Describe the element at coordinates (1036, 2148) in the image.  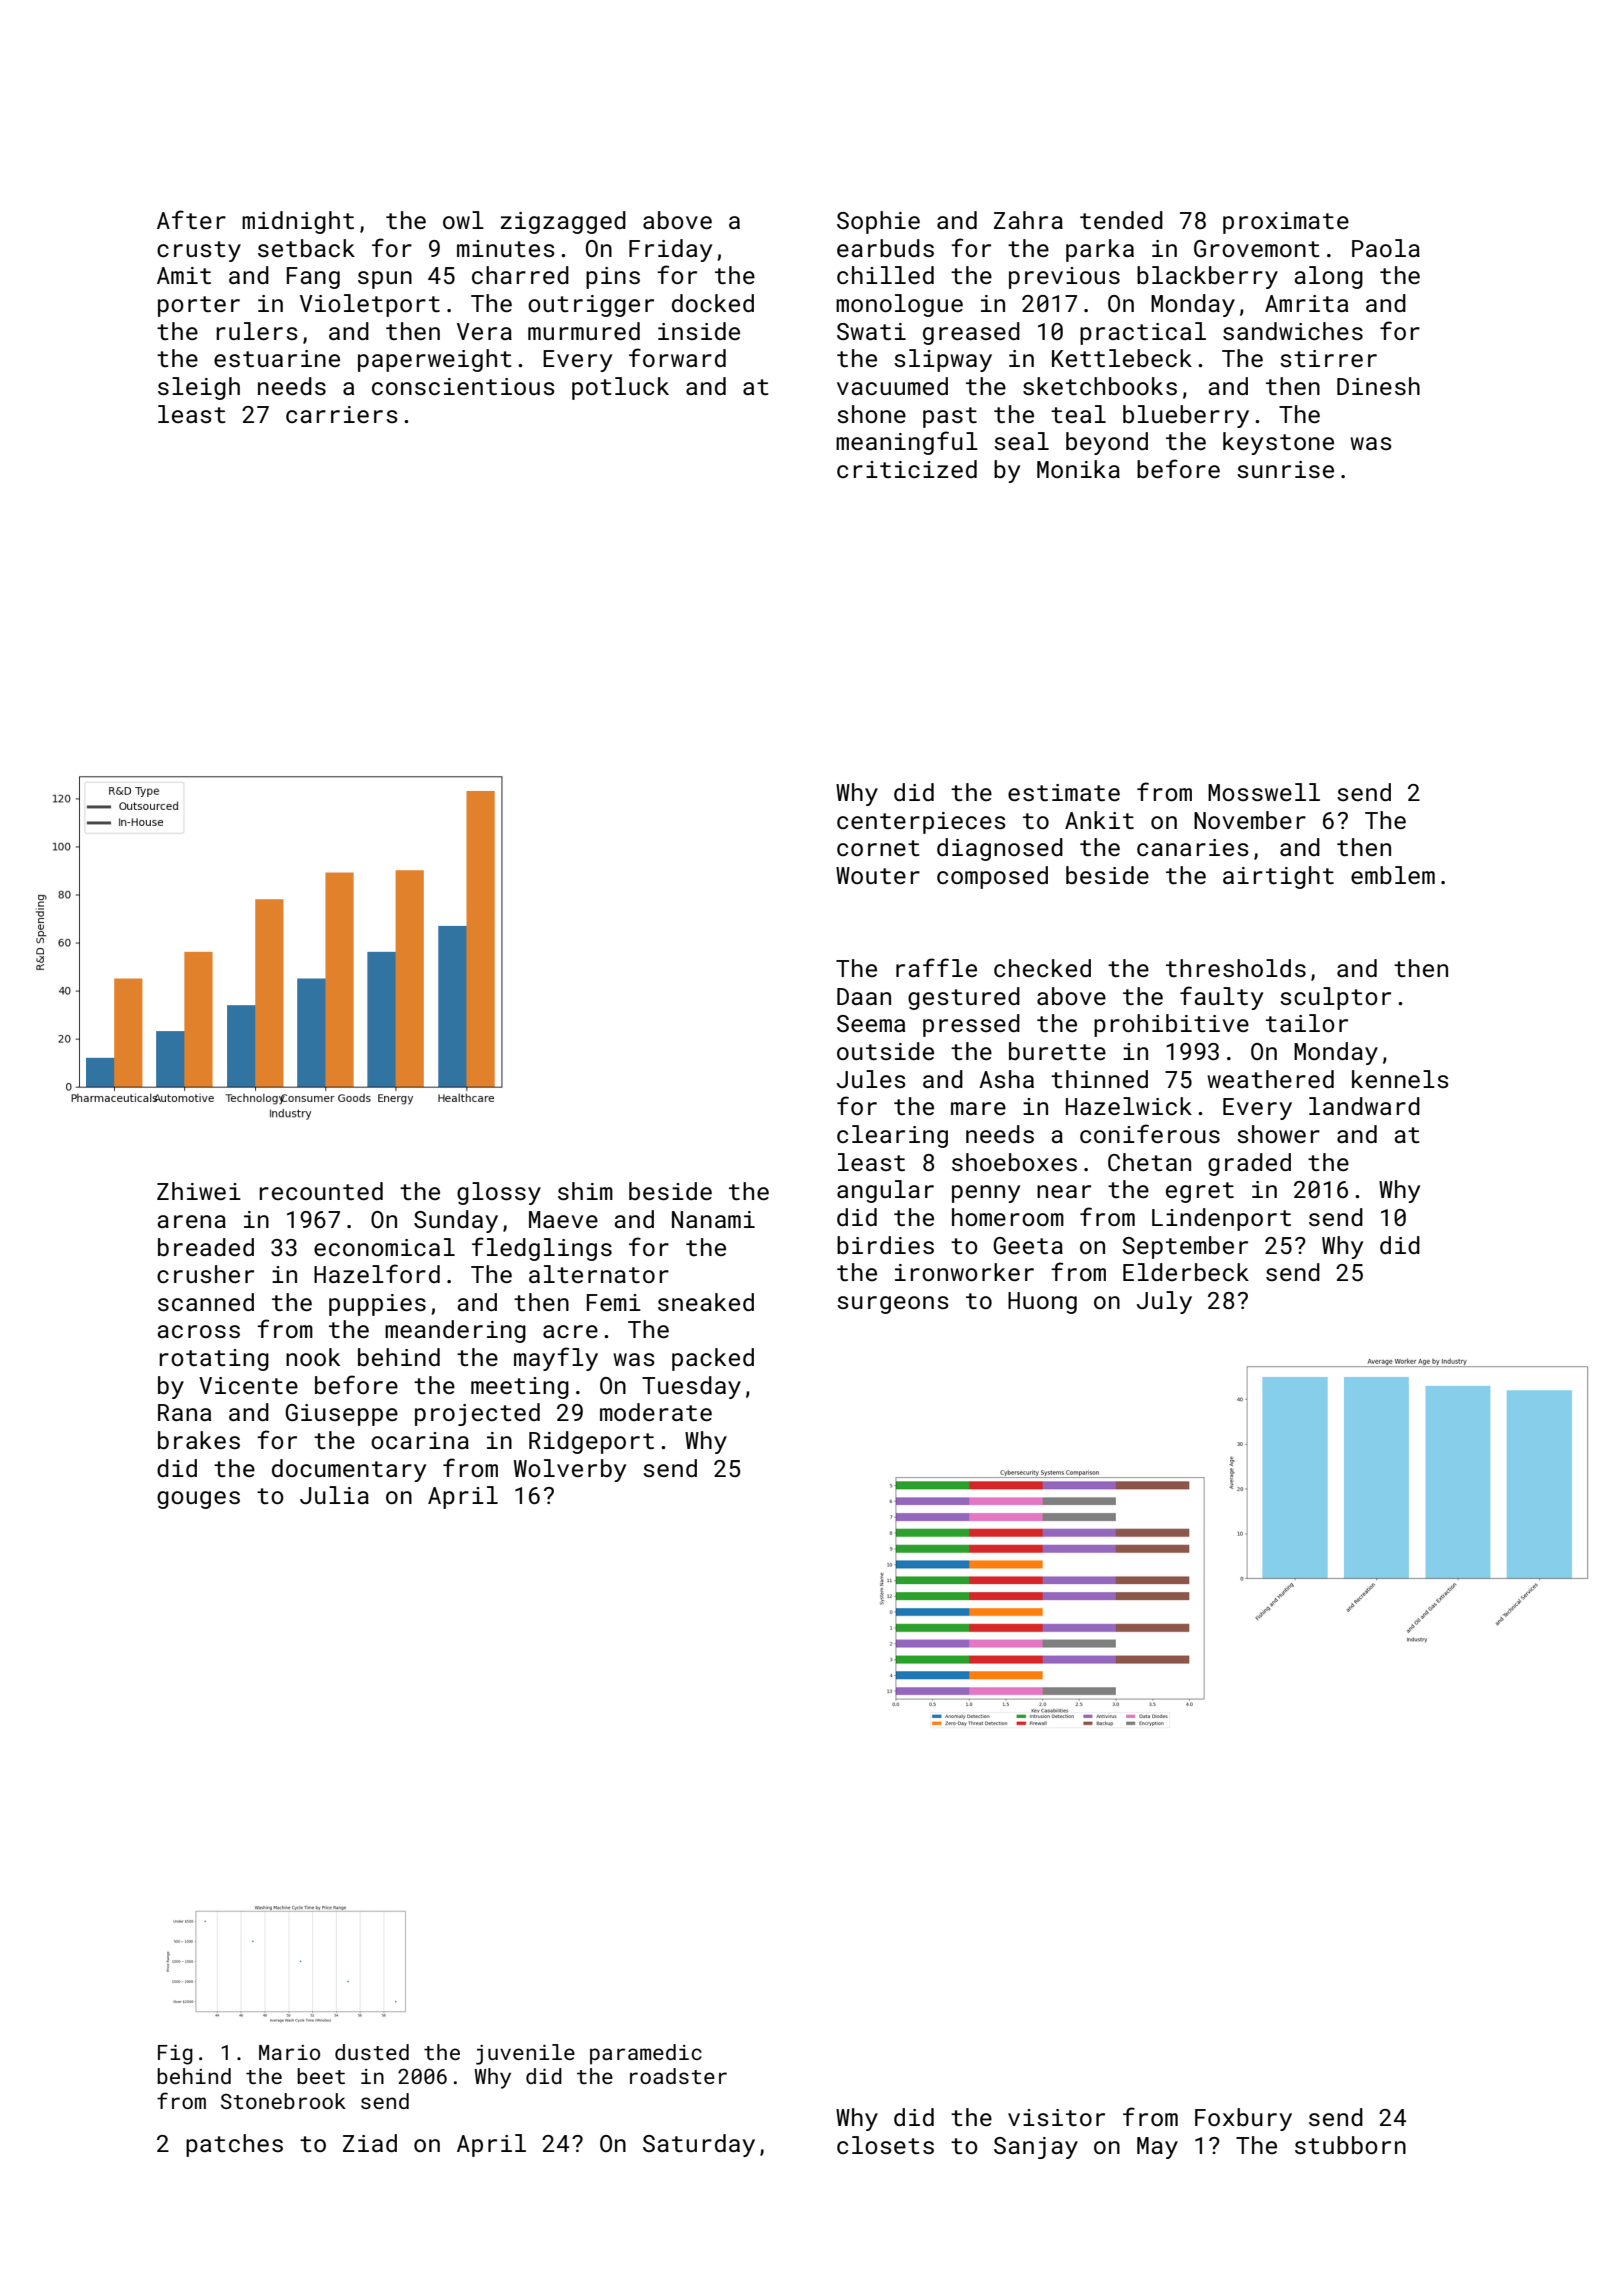
I see `Sanjay` at that location.
